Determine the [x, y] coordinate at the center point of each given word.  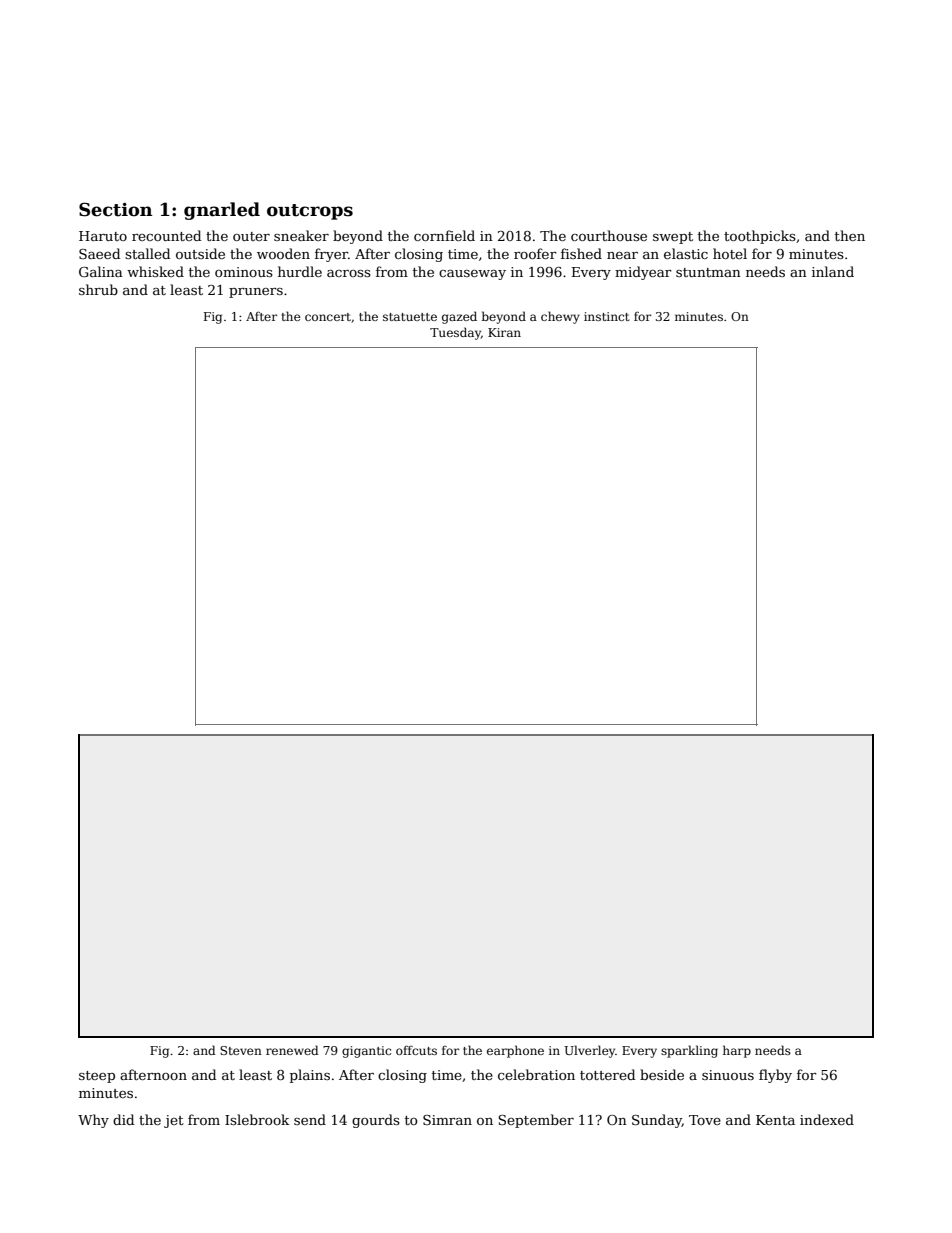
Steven [241, 1050]
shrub [98, 289]
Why [93, 1121]
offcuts [416, 1050]
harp [737, 1051]
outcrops [310, 212]
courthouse [609, 235]
